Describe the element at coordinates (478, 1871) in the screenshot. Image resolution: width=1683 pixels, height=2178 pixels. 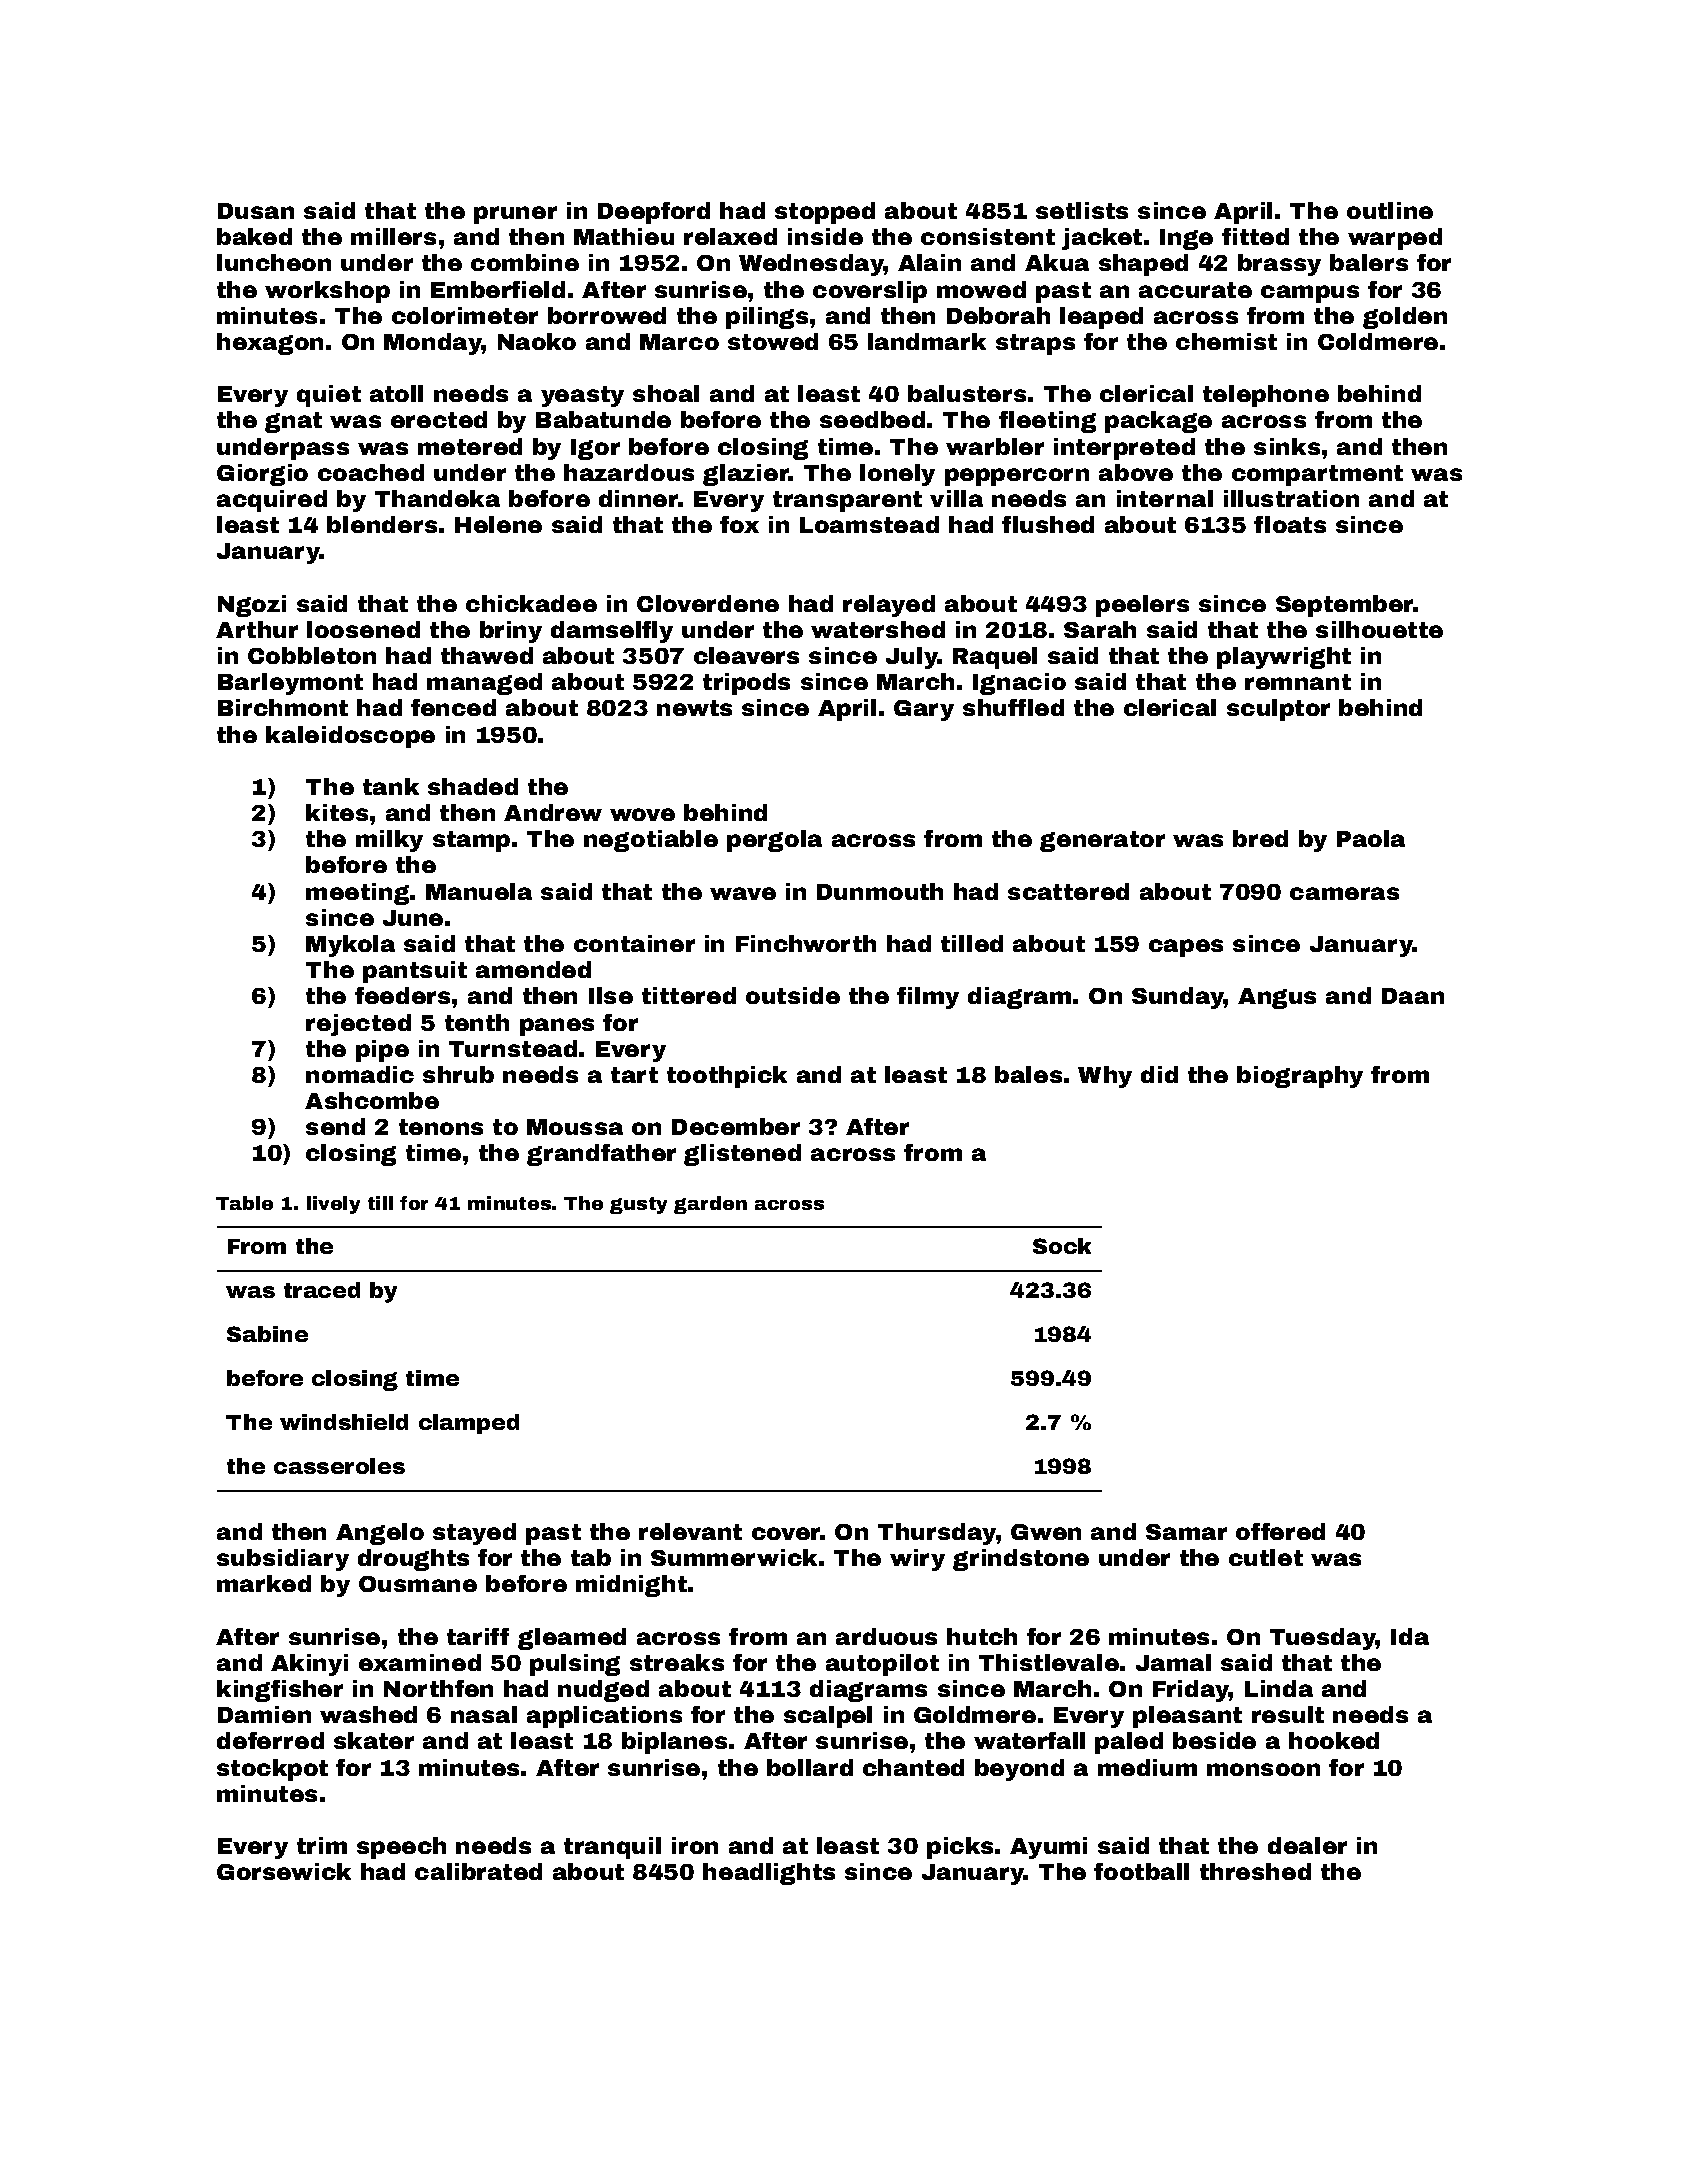
I see `calibrated` at that location.
